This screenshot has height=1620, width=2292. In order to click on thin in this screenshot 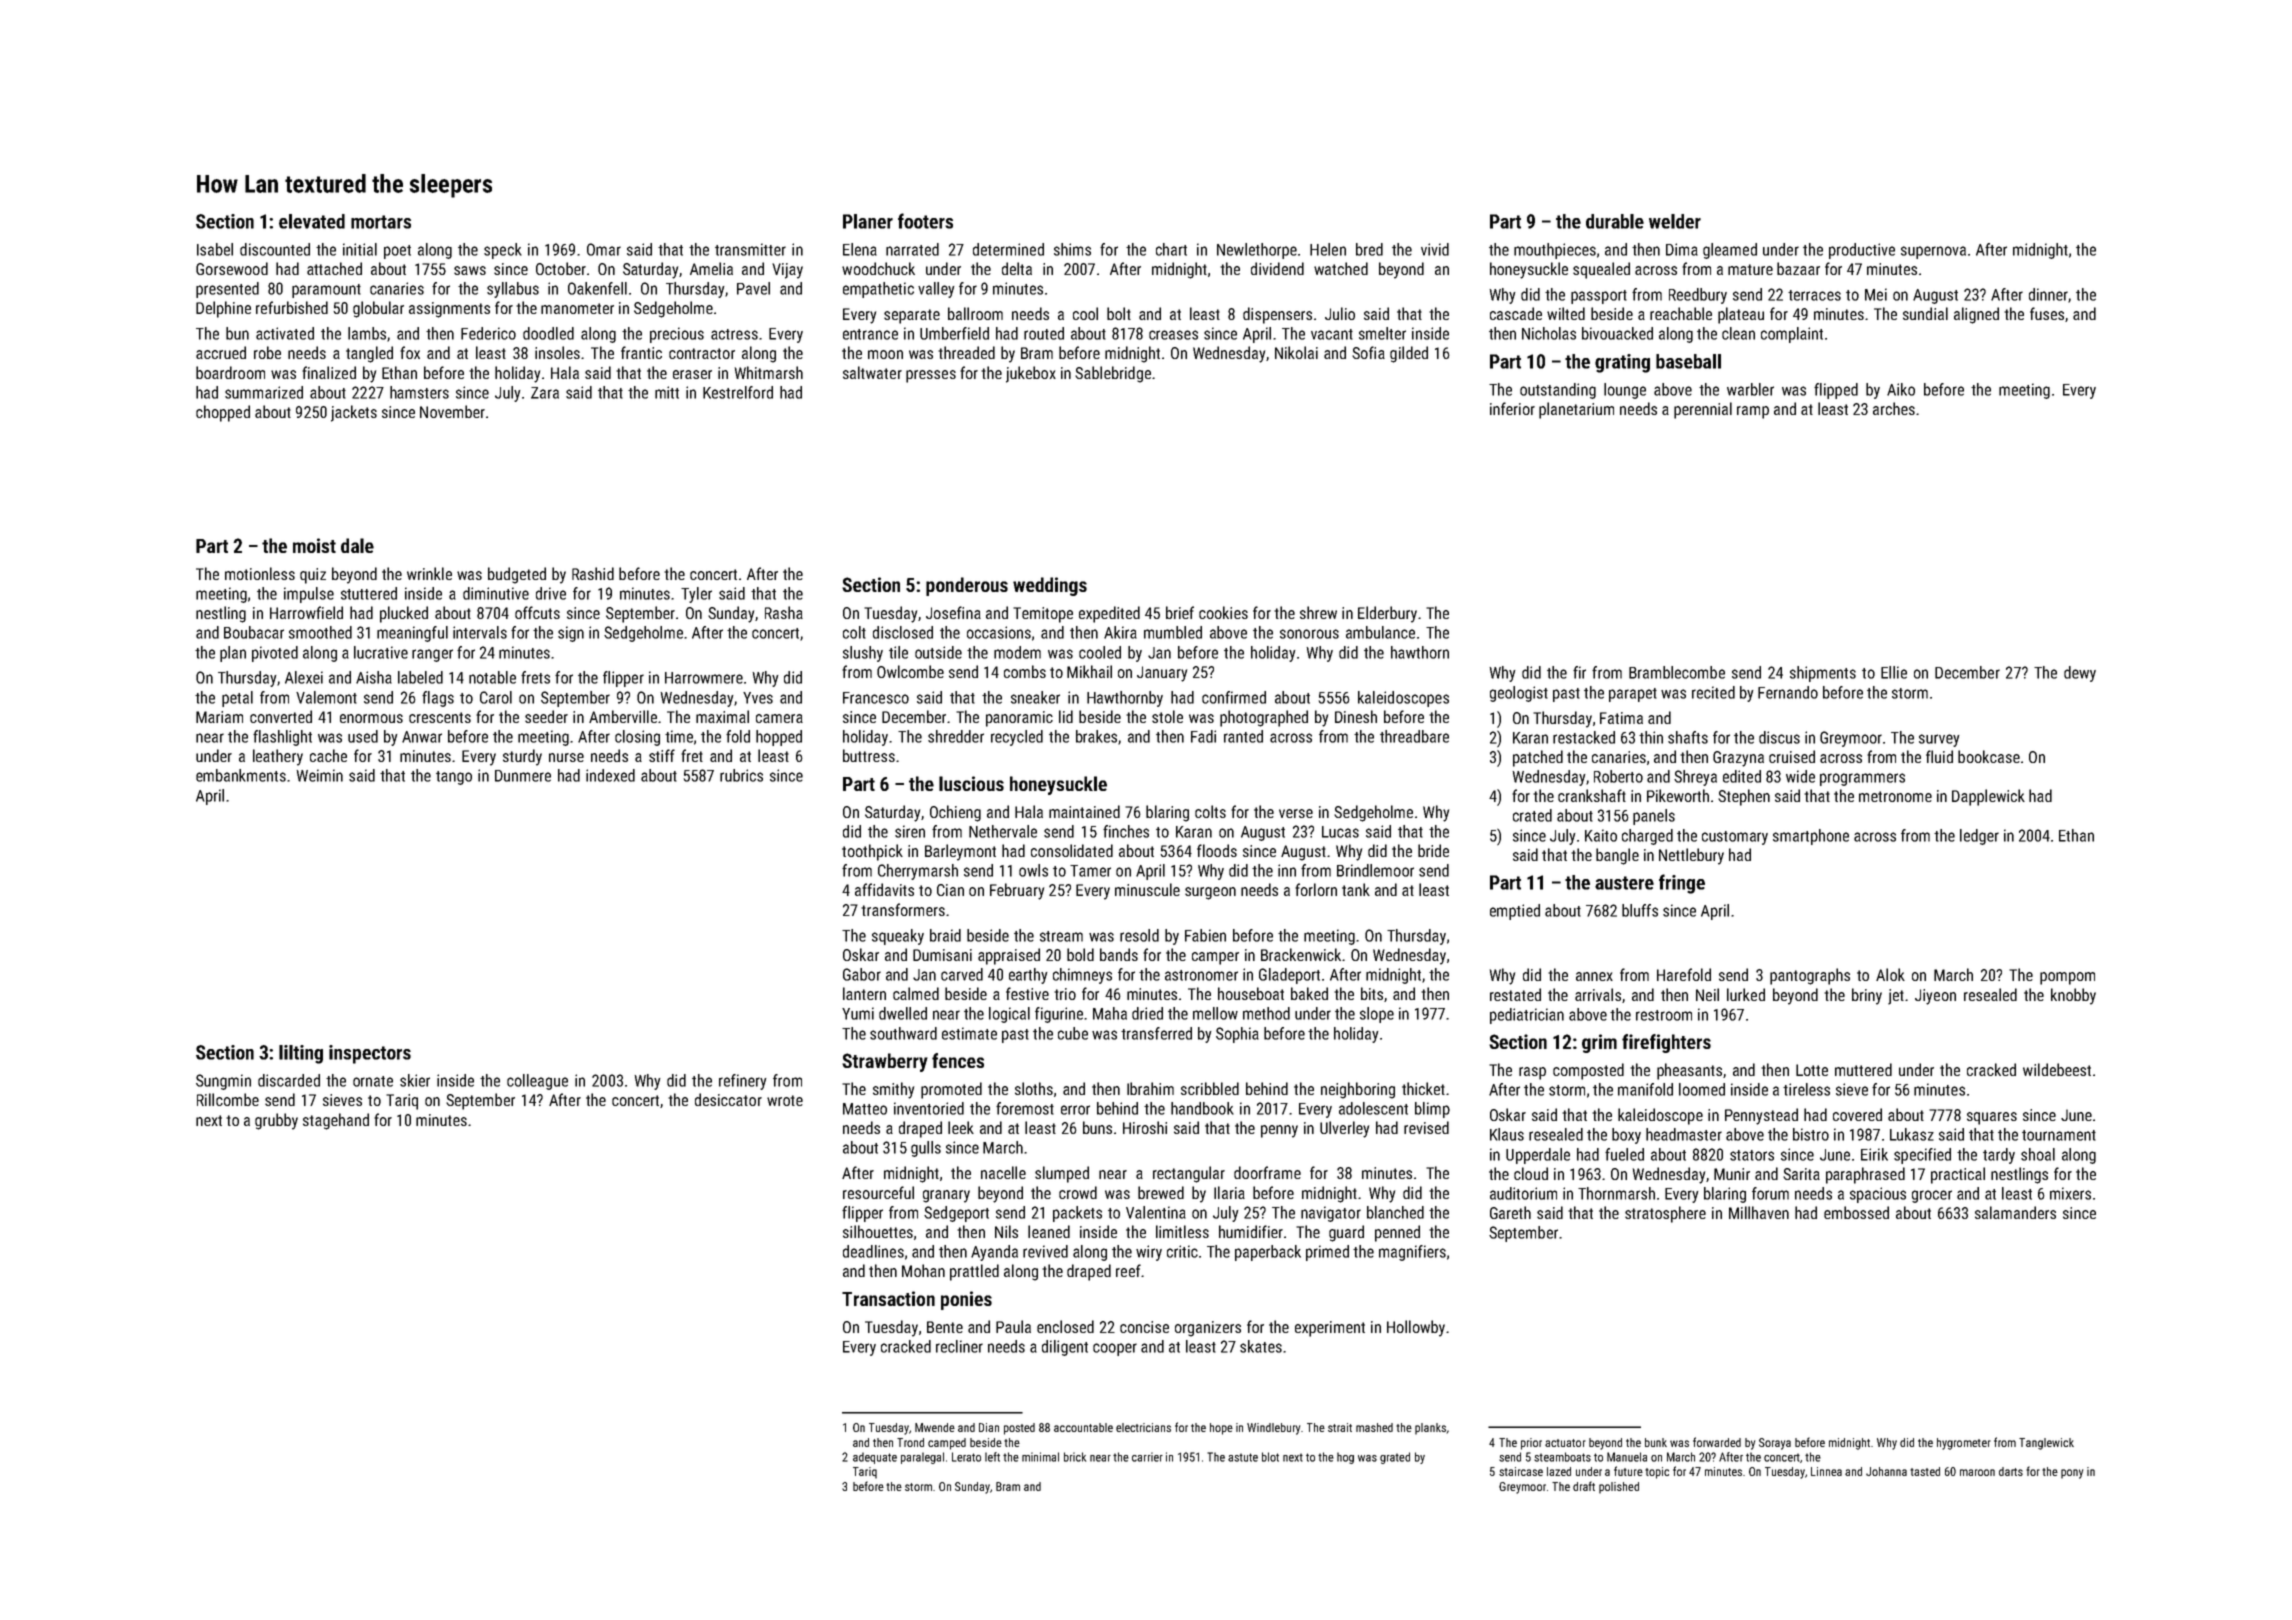, I will do `click(1651, 737)`.
